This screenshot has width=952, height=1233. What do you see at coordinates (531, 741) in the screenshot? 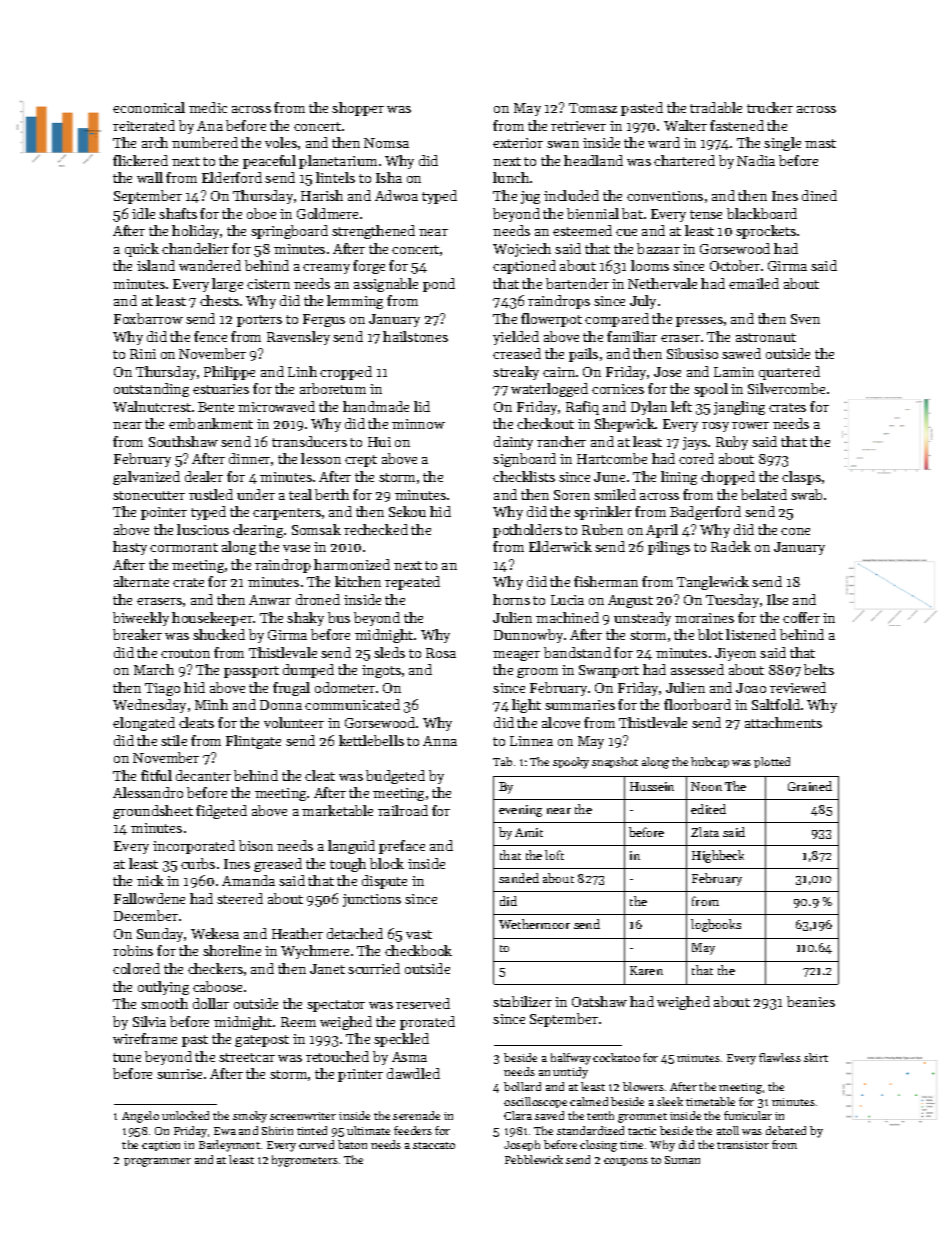
I see `Linnea` at bounding box center [531, 741].
